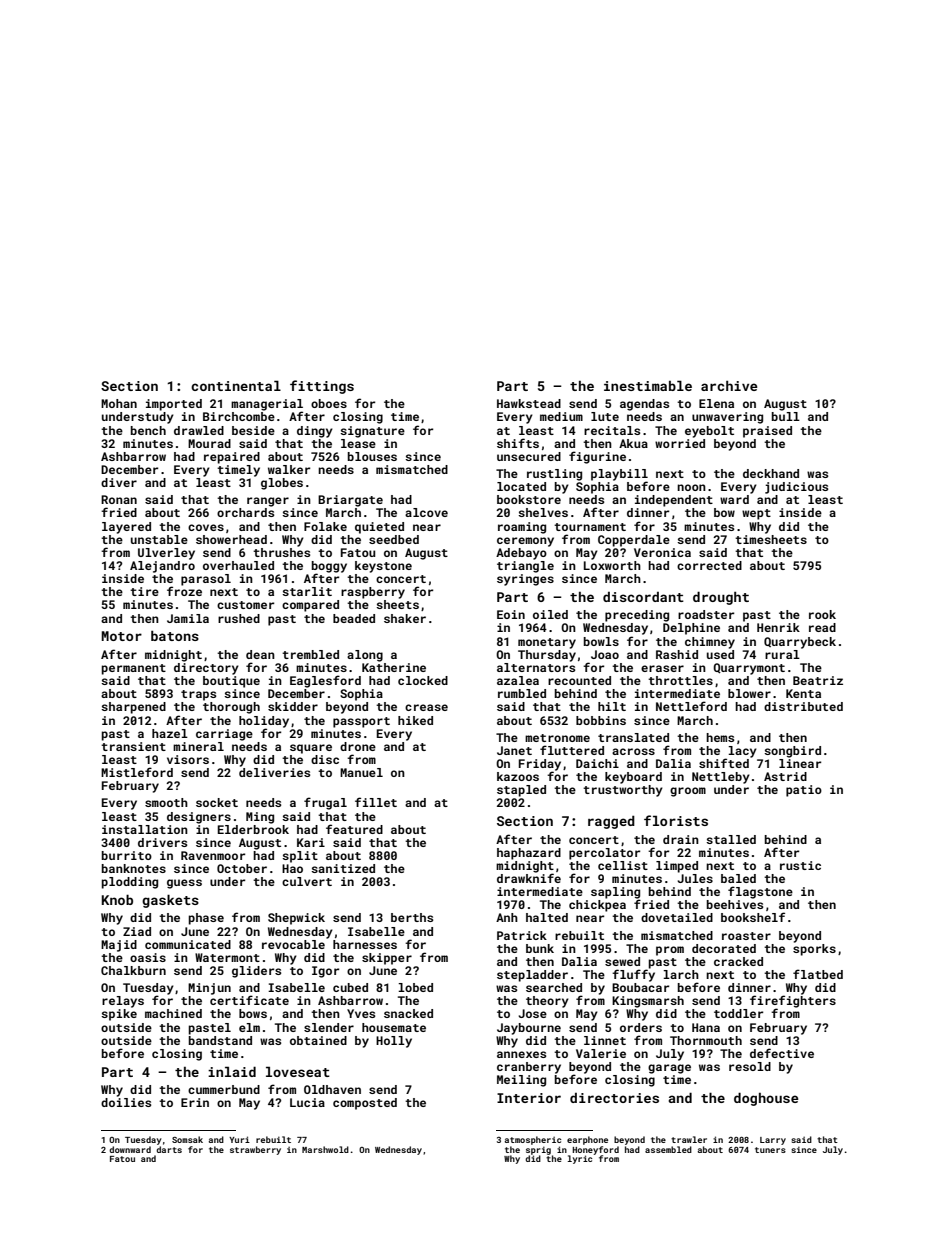  I want to click on Hawkstead, so click(529, 403).
